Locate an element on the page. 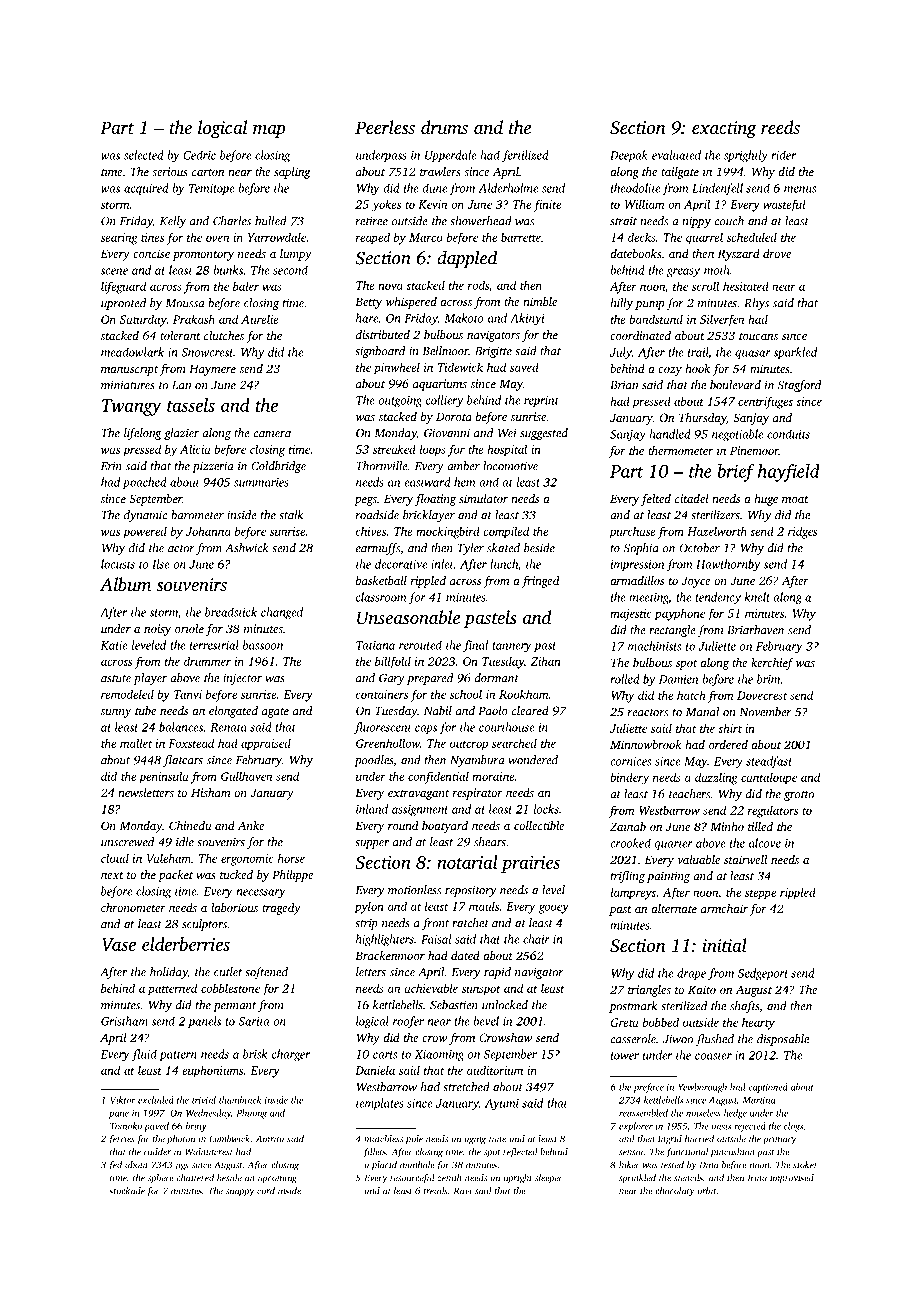 This page has height=1308, width=924. ferries is located at coordinates (121, 1140).
